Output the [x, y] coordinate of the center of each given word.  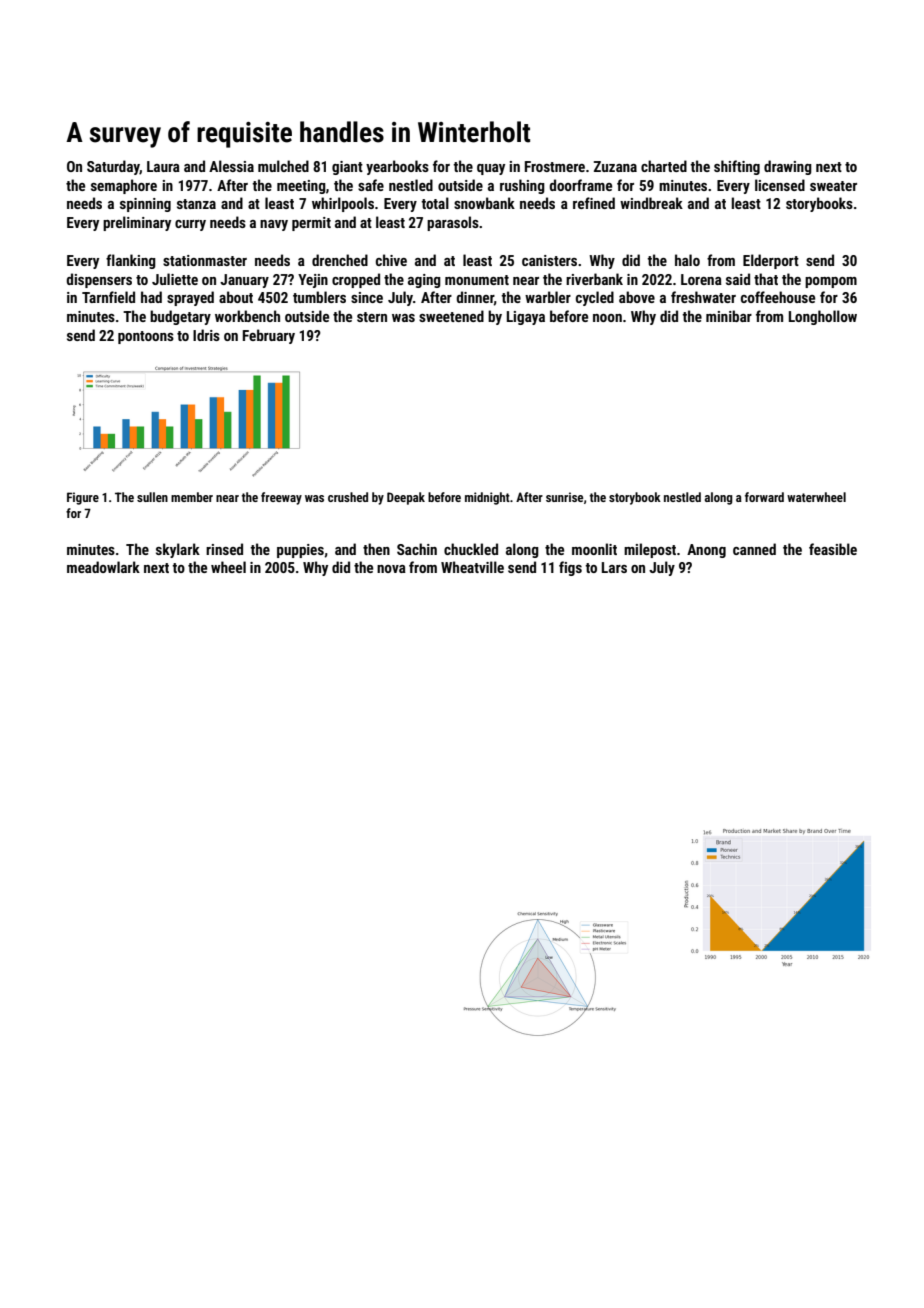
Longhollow [823, 317]
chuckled [471, 549]
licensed [780, 185]
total [435, 203]
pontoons [146, 337]
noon [607, 318]
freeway [281, 498]
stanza [196, 204]
